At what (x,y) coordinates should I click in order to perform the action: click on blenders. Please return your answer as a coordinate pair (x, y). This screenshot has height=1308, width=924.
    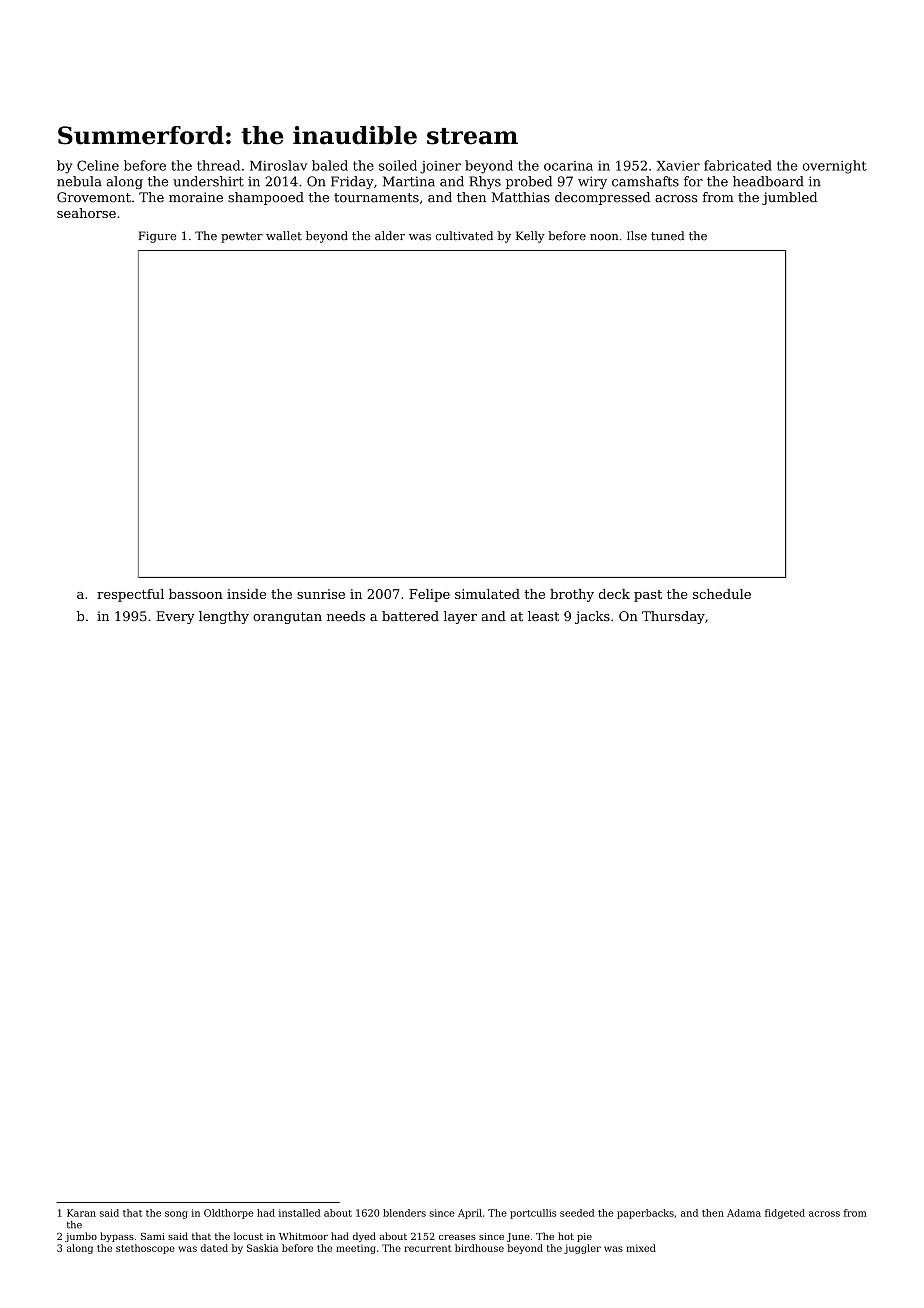
    Looking at the image, I should click on (404, 1213).
